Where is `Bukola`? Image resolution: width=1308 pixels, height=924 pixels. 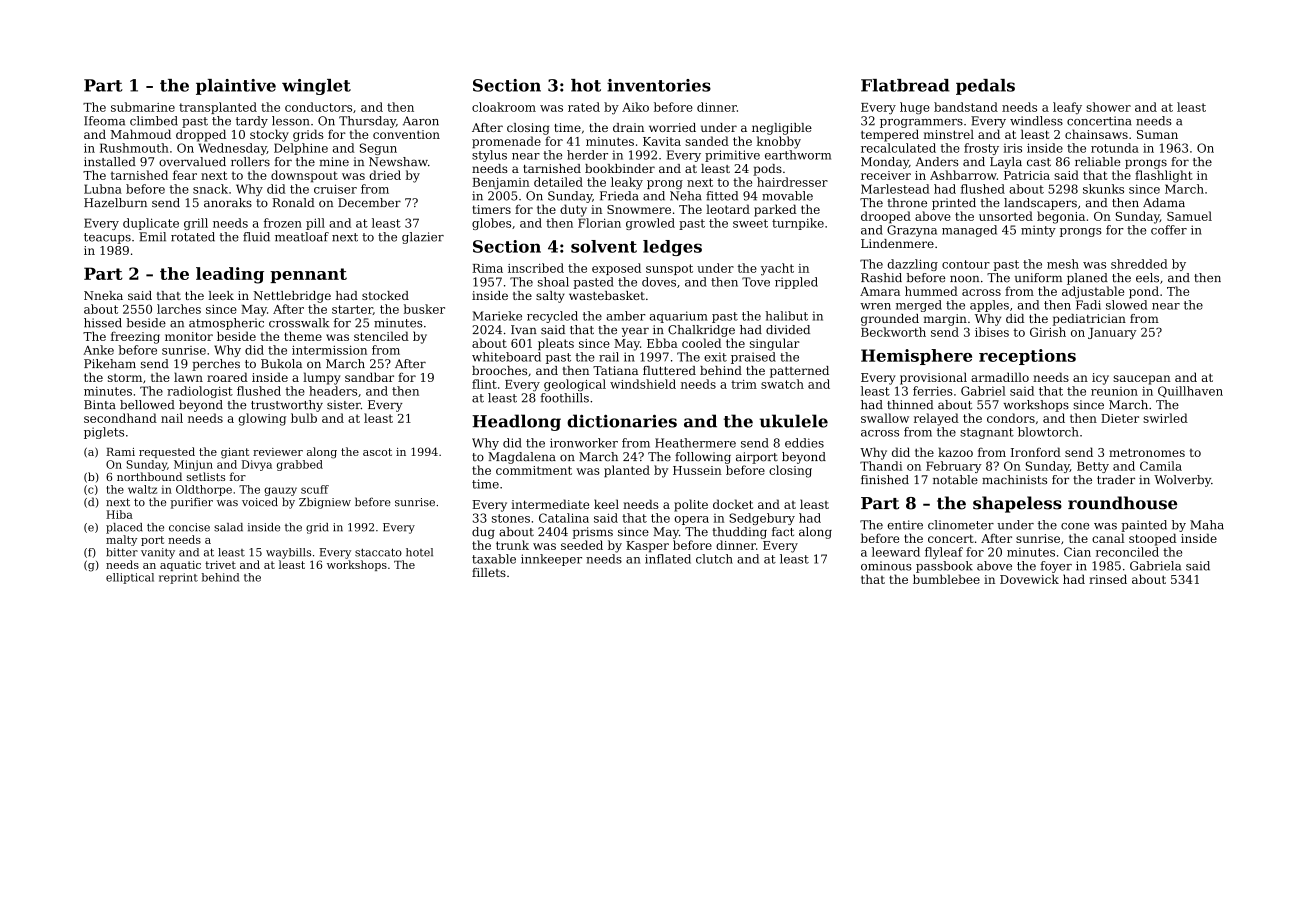 Bukola is located at coordinates (281, 364).
